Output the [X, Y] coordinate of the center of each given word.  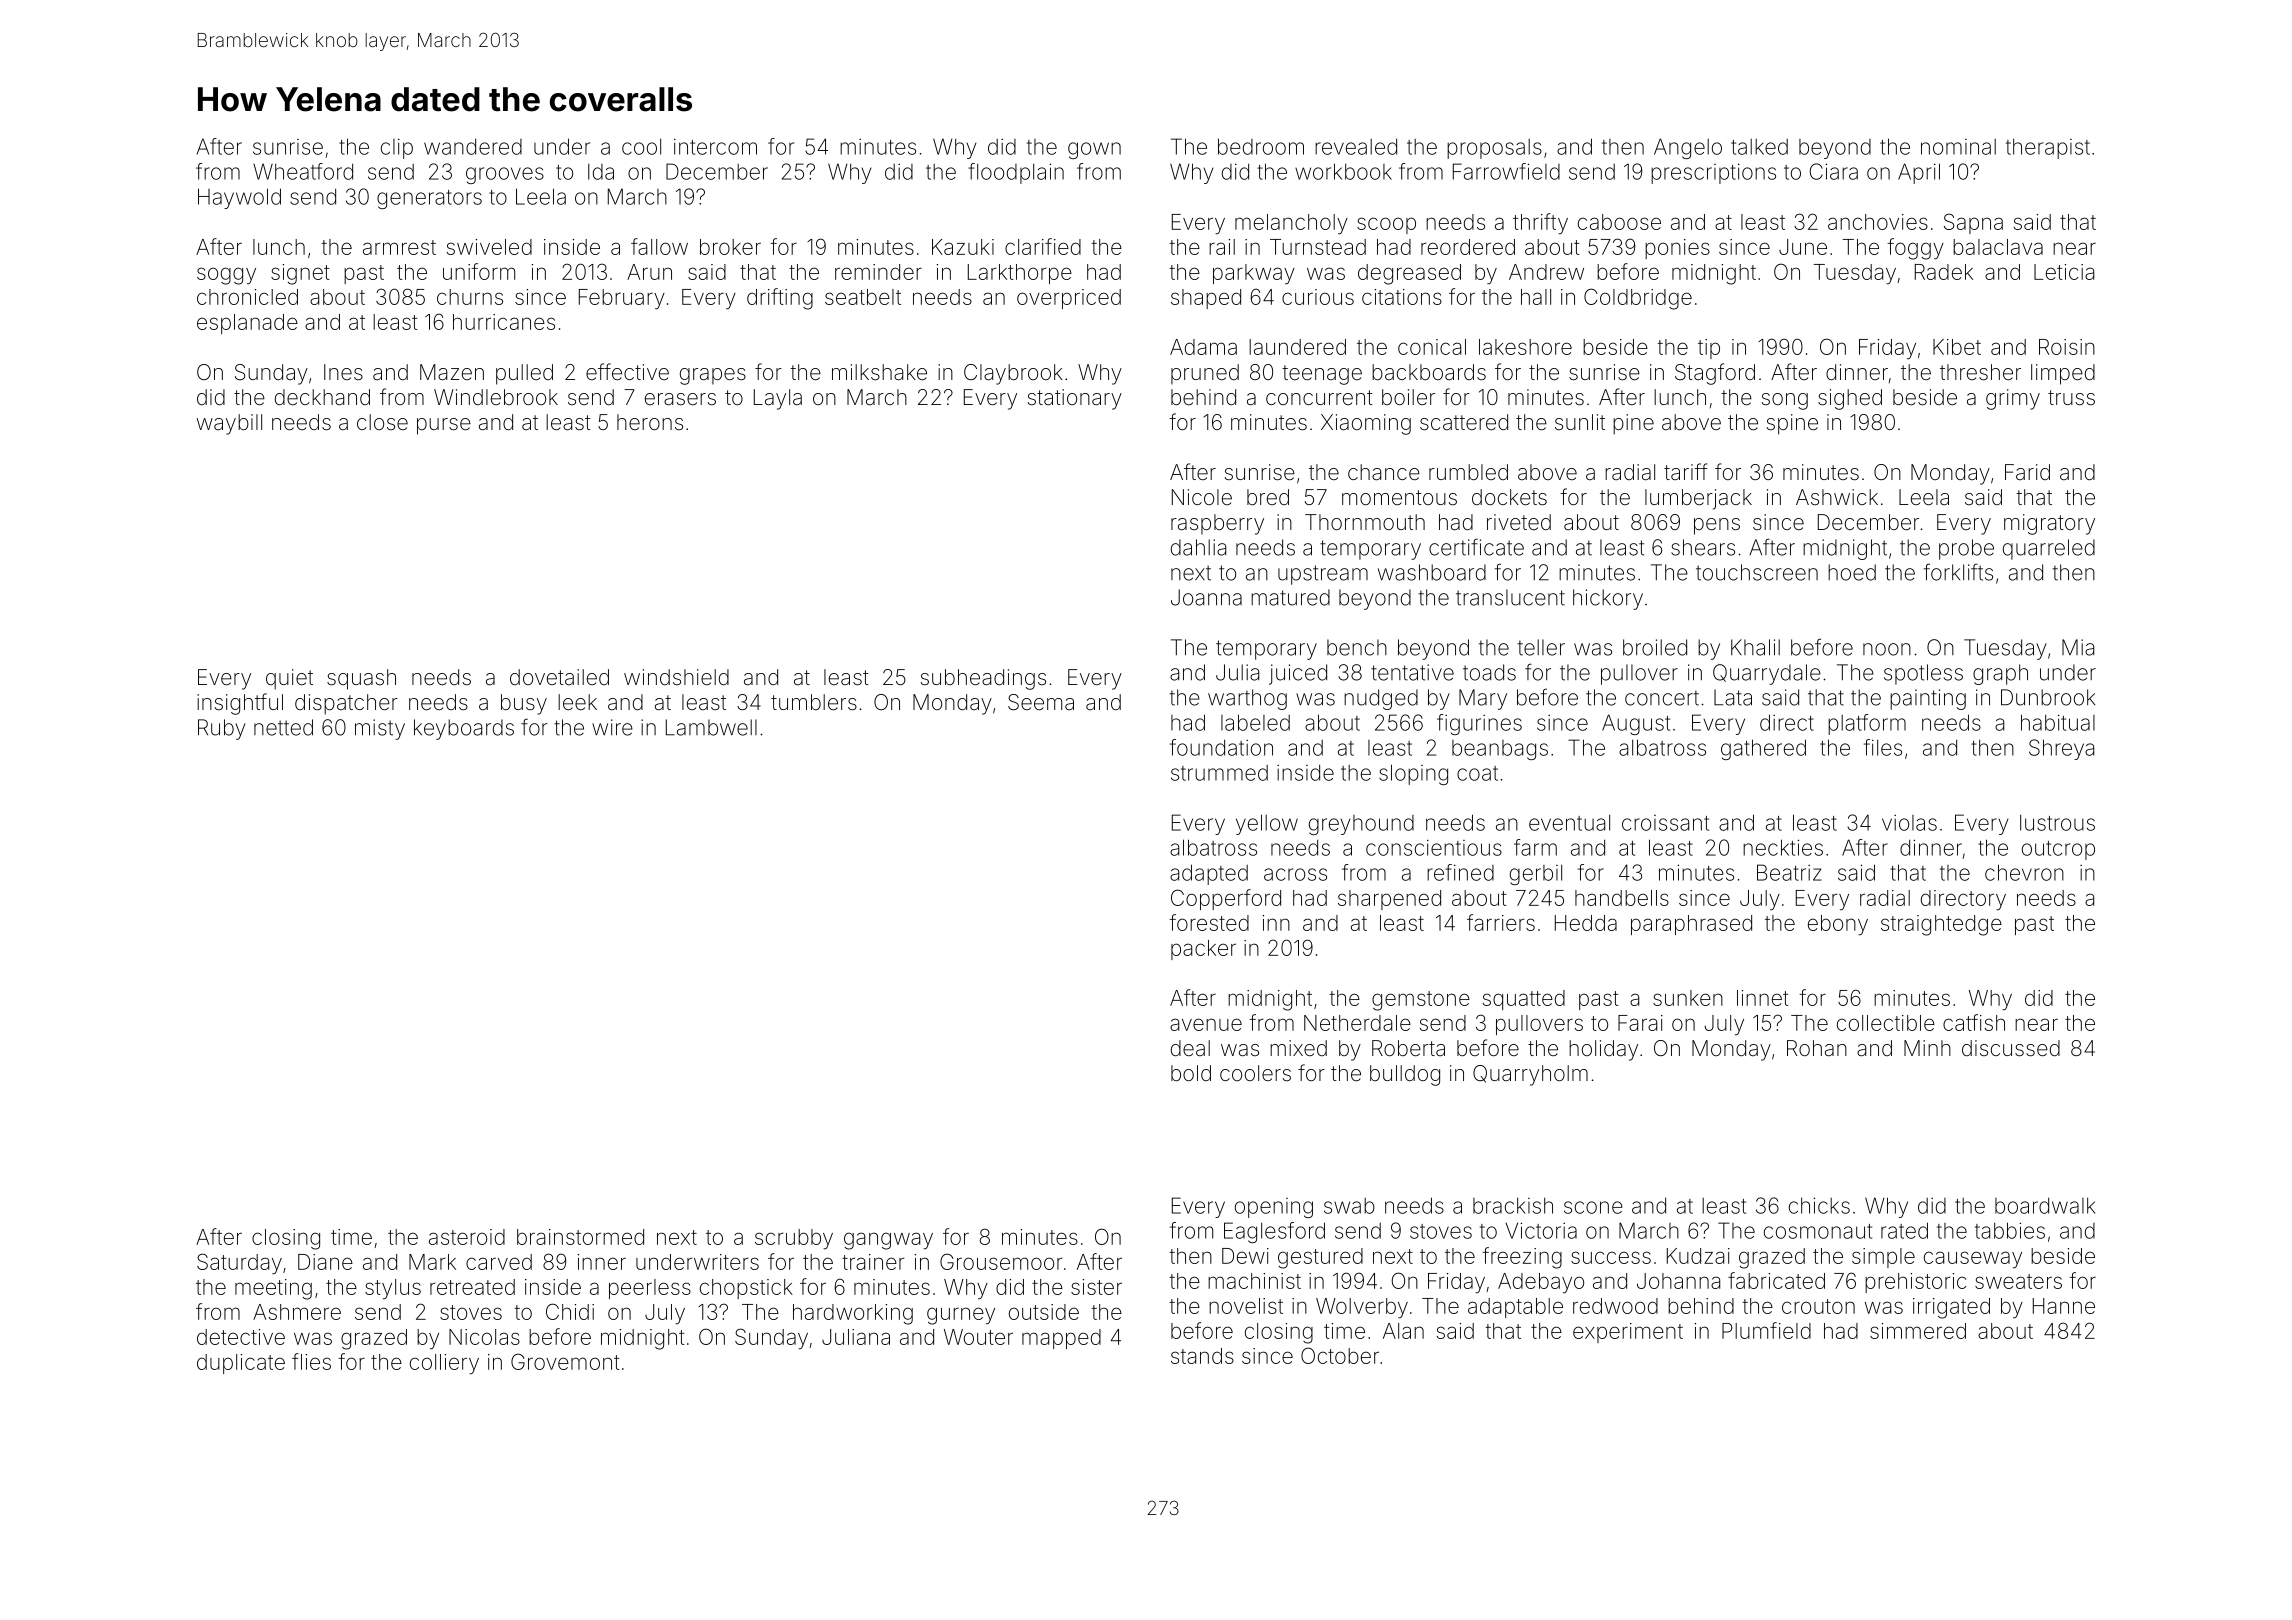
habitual [2058, 722]
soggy [226, 276]
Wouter [978, 1337]
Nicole [1202, 497]
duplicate [241, 1364]
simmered [1918, 1331]
